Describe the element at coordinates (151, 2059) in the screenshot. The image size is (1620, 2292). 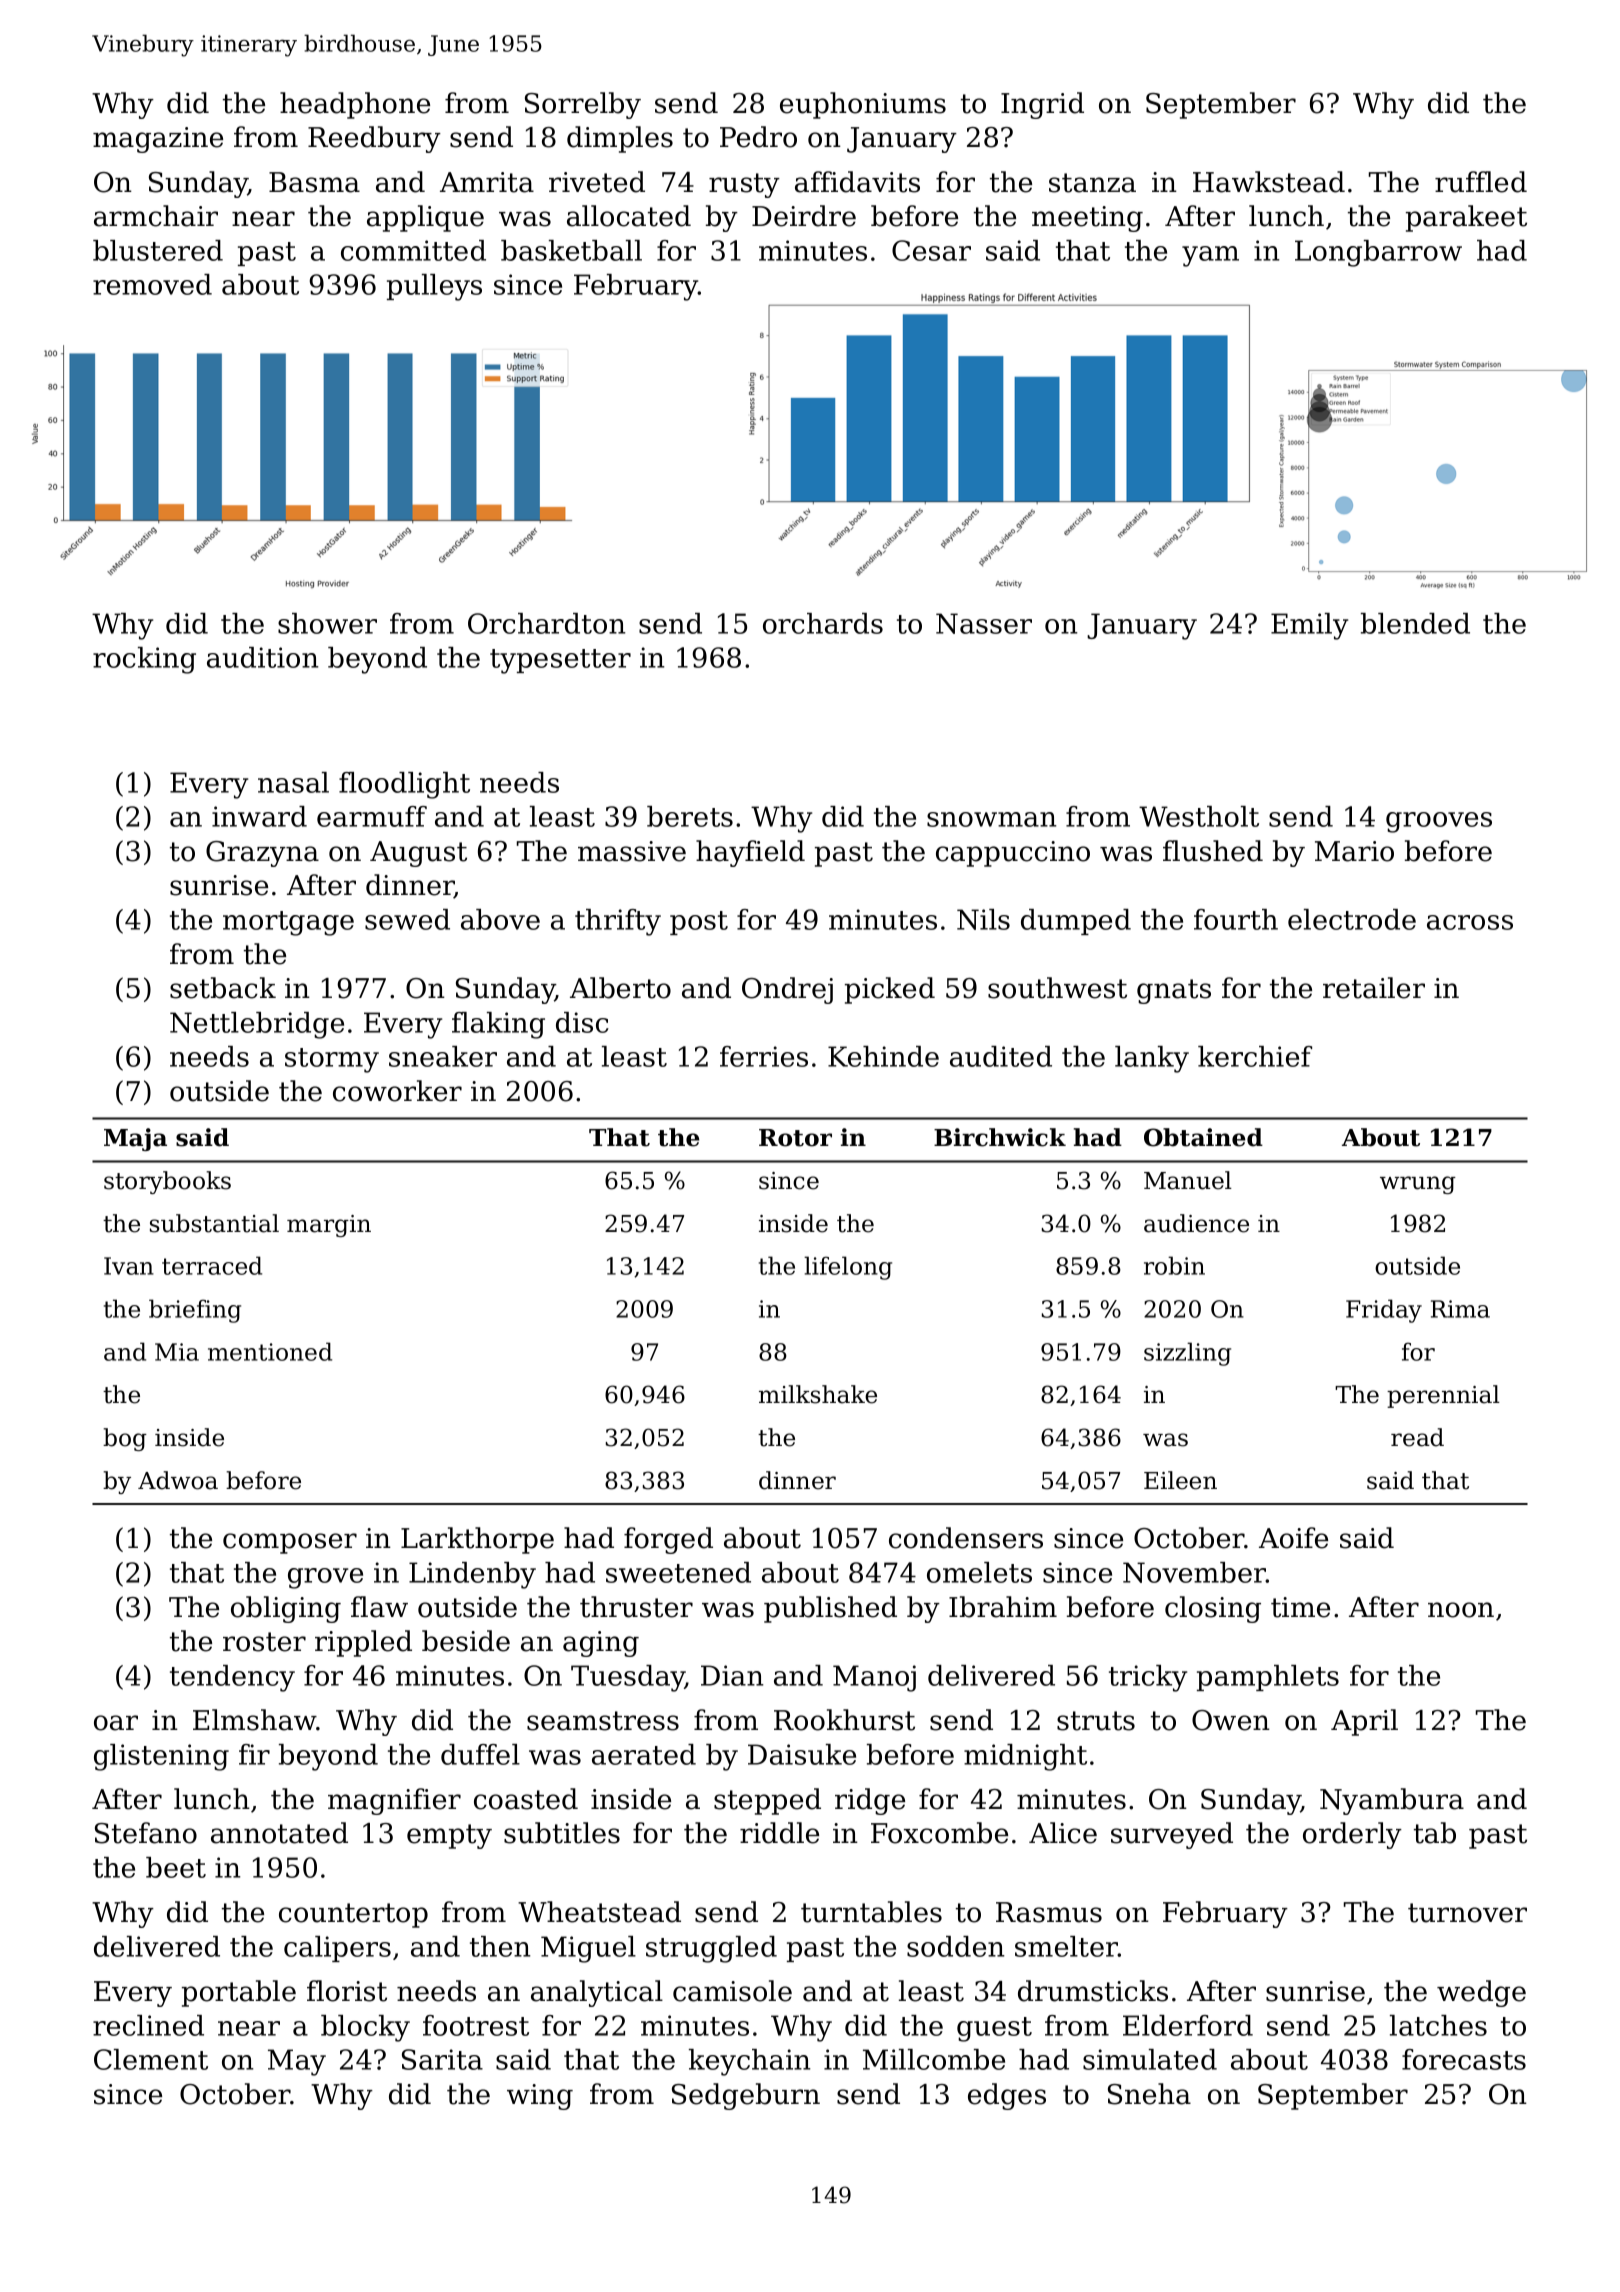
I see `Clement` at that location.
